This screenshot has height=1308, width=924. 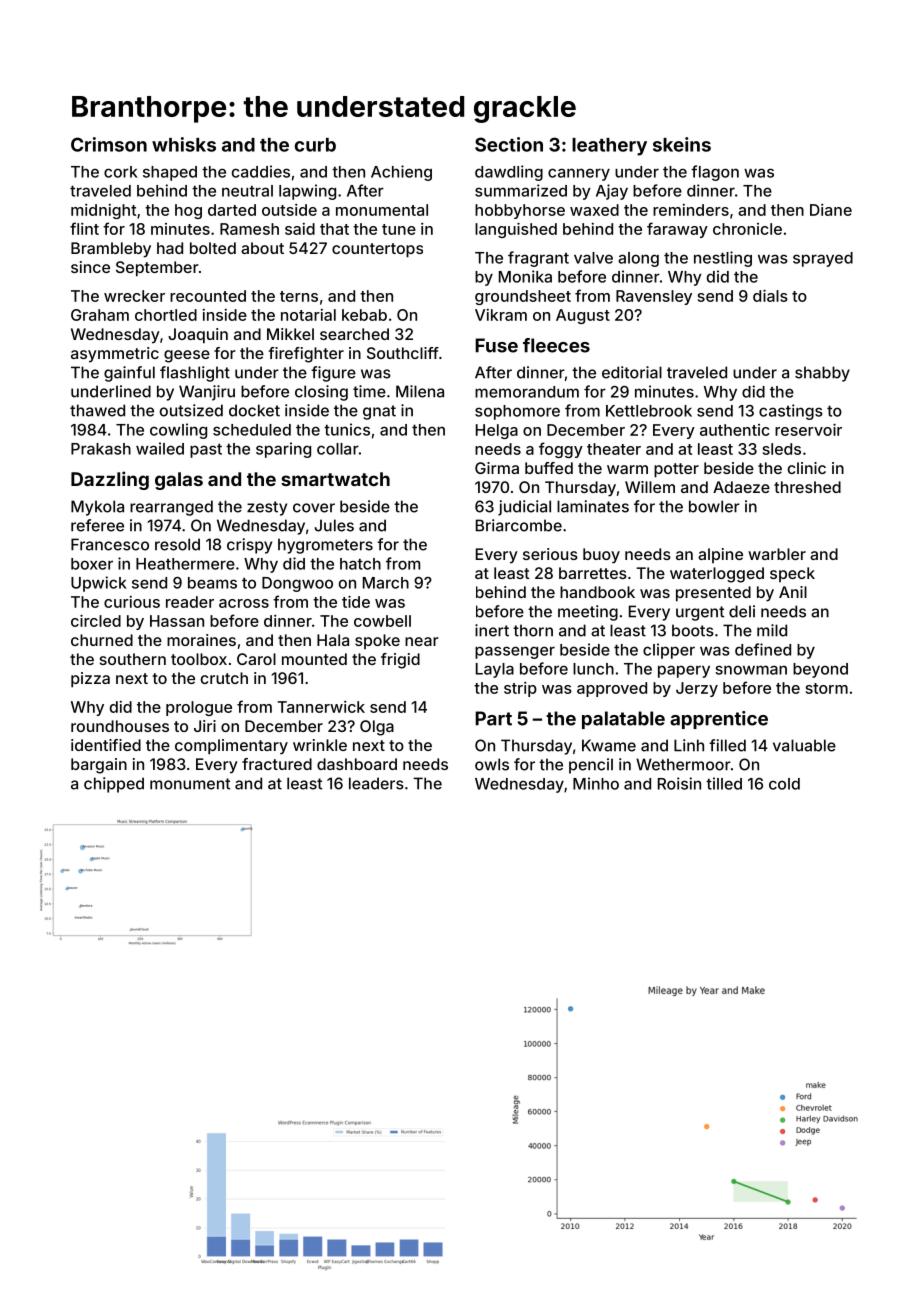 I want to click on Achieng, so click(x=401, y=173).
